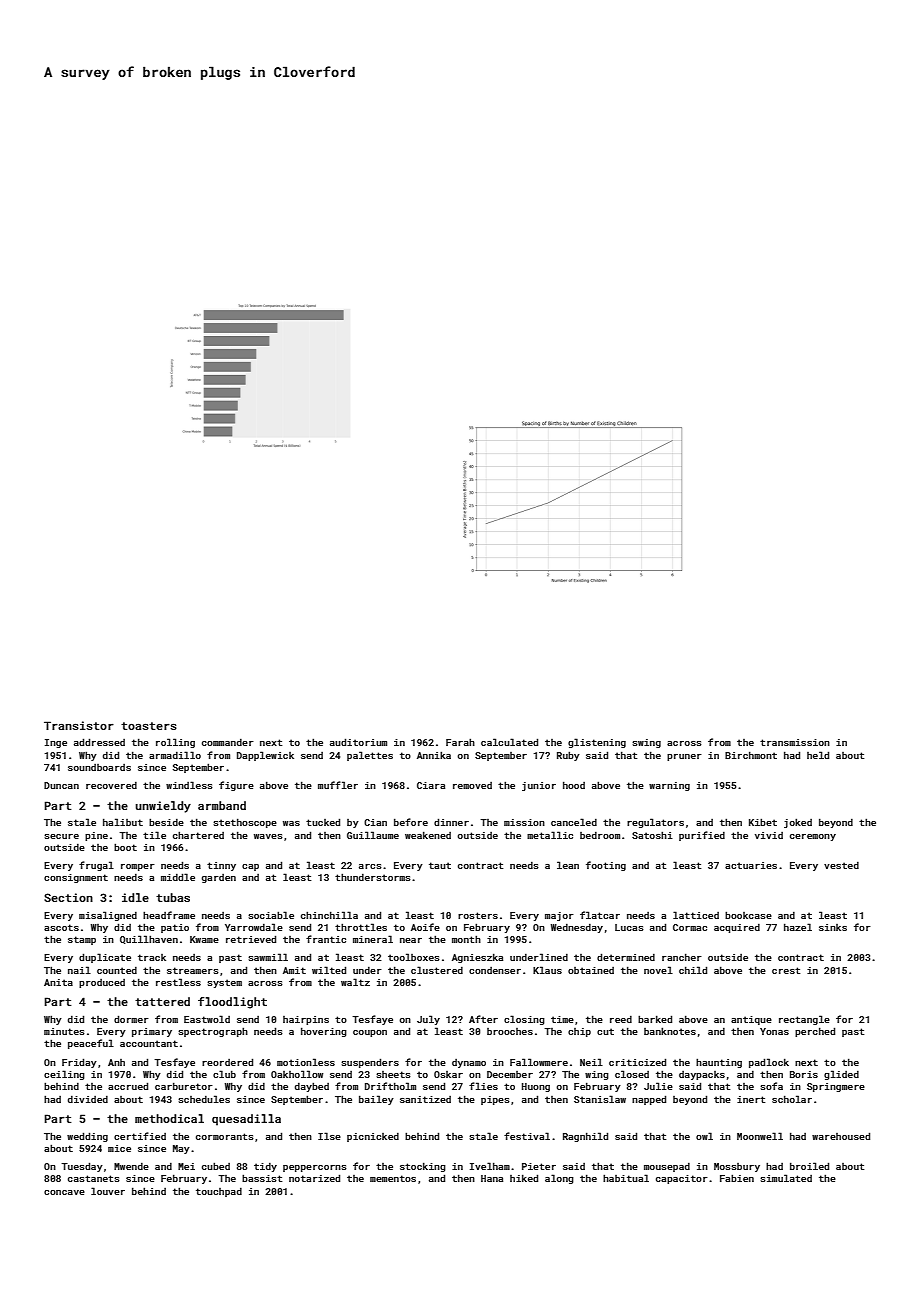  What do you see at coordinates (219, 1192) in the document?
I see `touchpad` at bounding box center [219, 1192].
